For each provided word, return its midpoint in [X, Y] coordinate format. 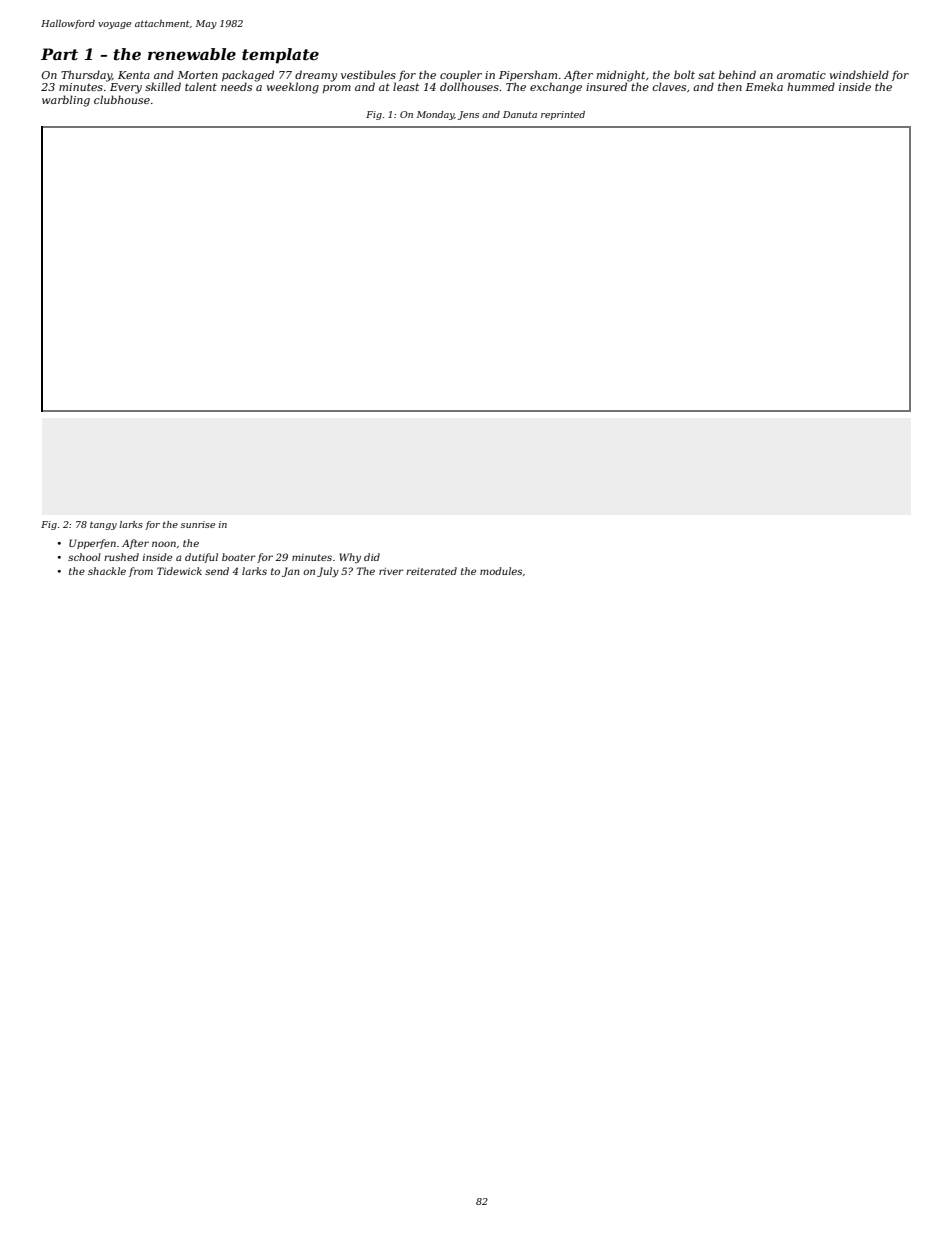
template [280, 56]
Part [59, 54]
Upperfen [92, 544]
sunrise [198, 524]
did [372, 557]
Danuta [520, 114]
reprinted [563, 115]
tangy [103, 525]
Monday [435, 115]
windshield [859, 74]
